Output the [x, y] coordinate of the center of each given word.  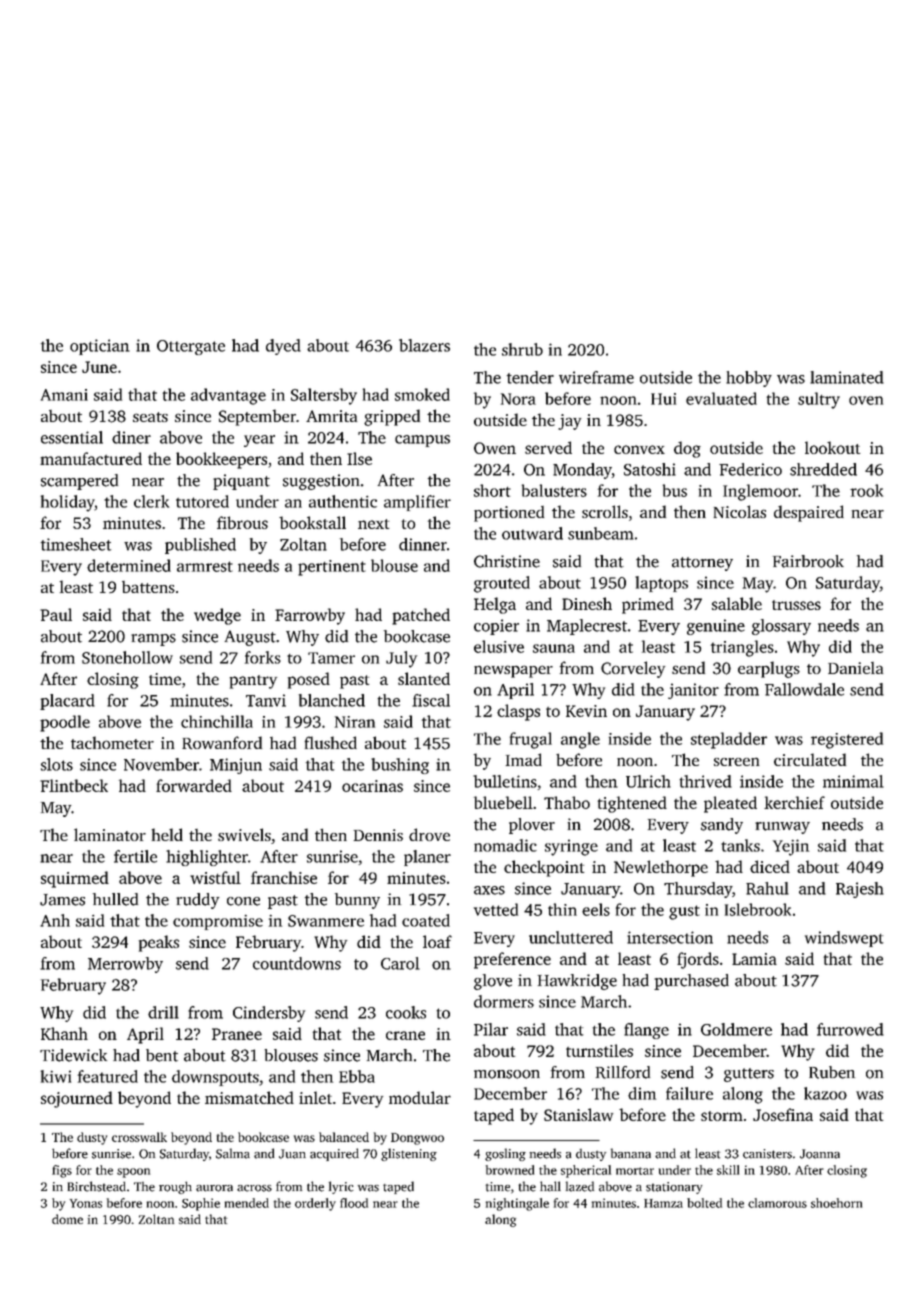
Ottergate [191, 347]
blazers [424, 345]
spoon [133, 1173]
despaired [809, 513]
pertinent [332, 568]
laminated [847, 377]
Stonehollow [127, 657]
